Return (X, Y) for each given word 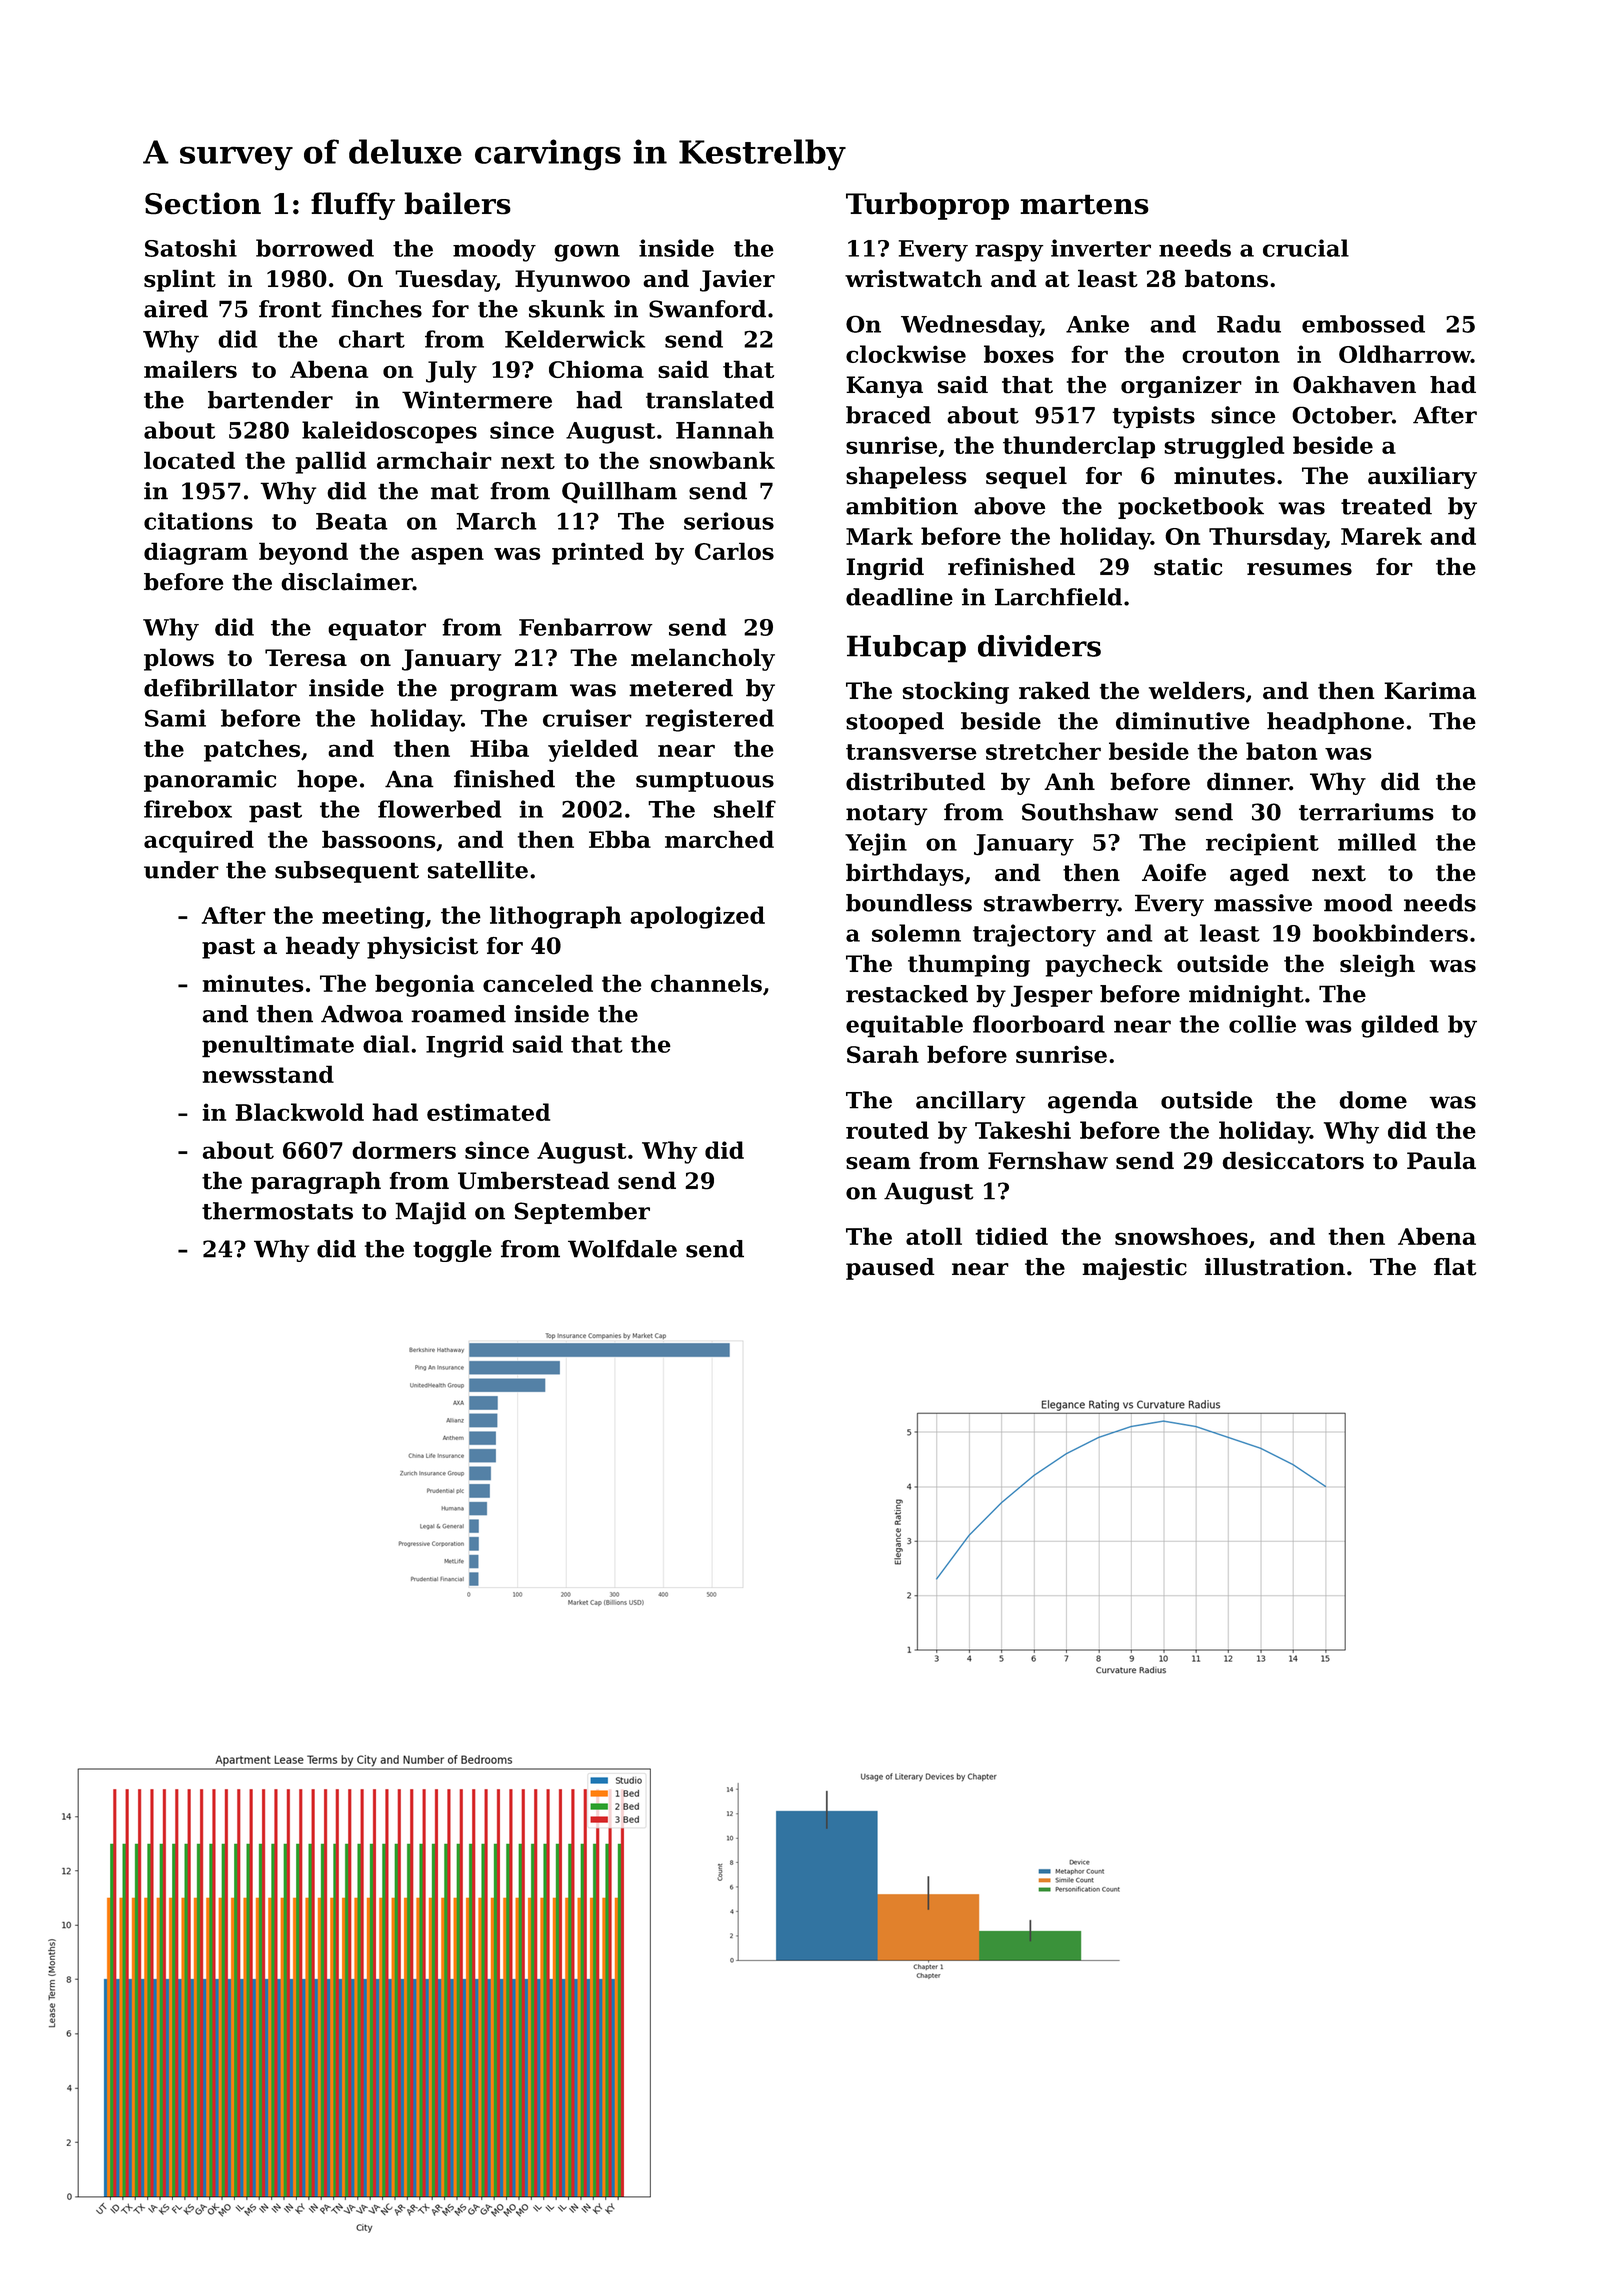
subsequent (347, 872)
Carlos (734, 551)
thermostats (277, 1211)
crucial (1306, 248)
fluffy (353, 206)
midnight (1246, 996)
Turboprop (927, 206)
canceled (538, 983)
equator (377, 630)
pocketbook (1191, 508)
